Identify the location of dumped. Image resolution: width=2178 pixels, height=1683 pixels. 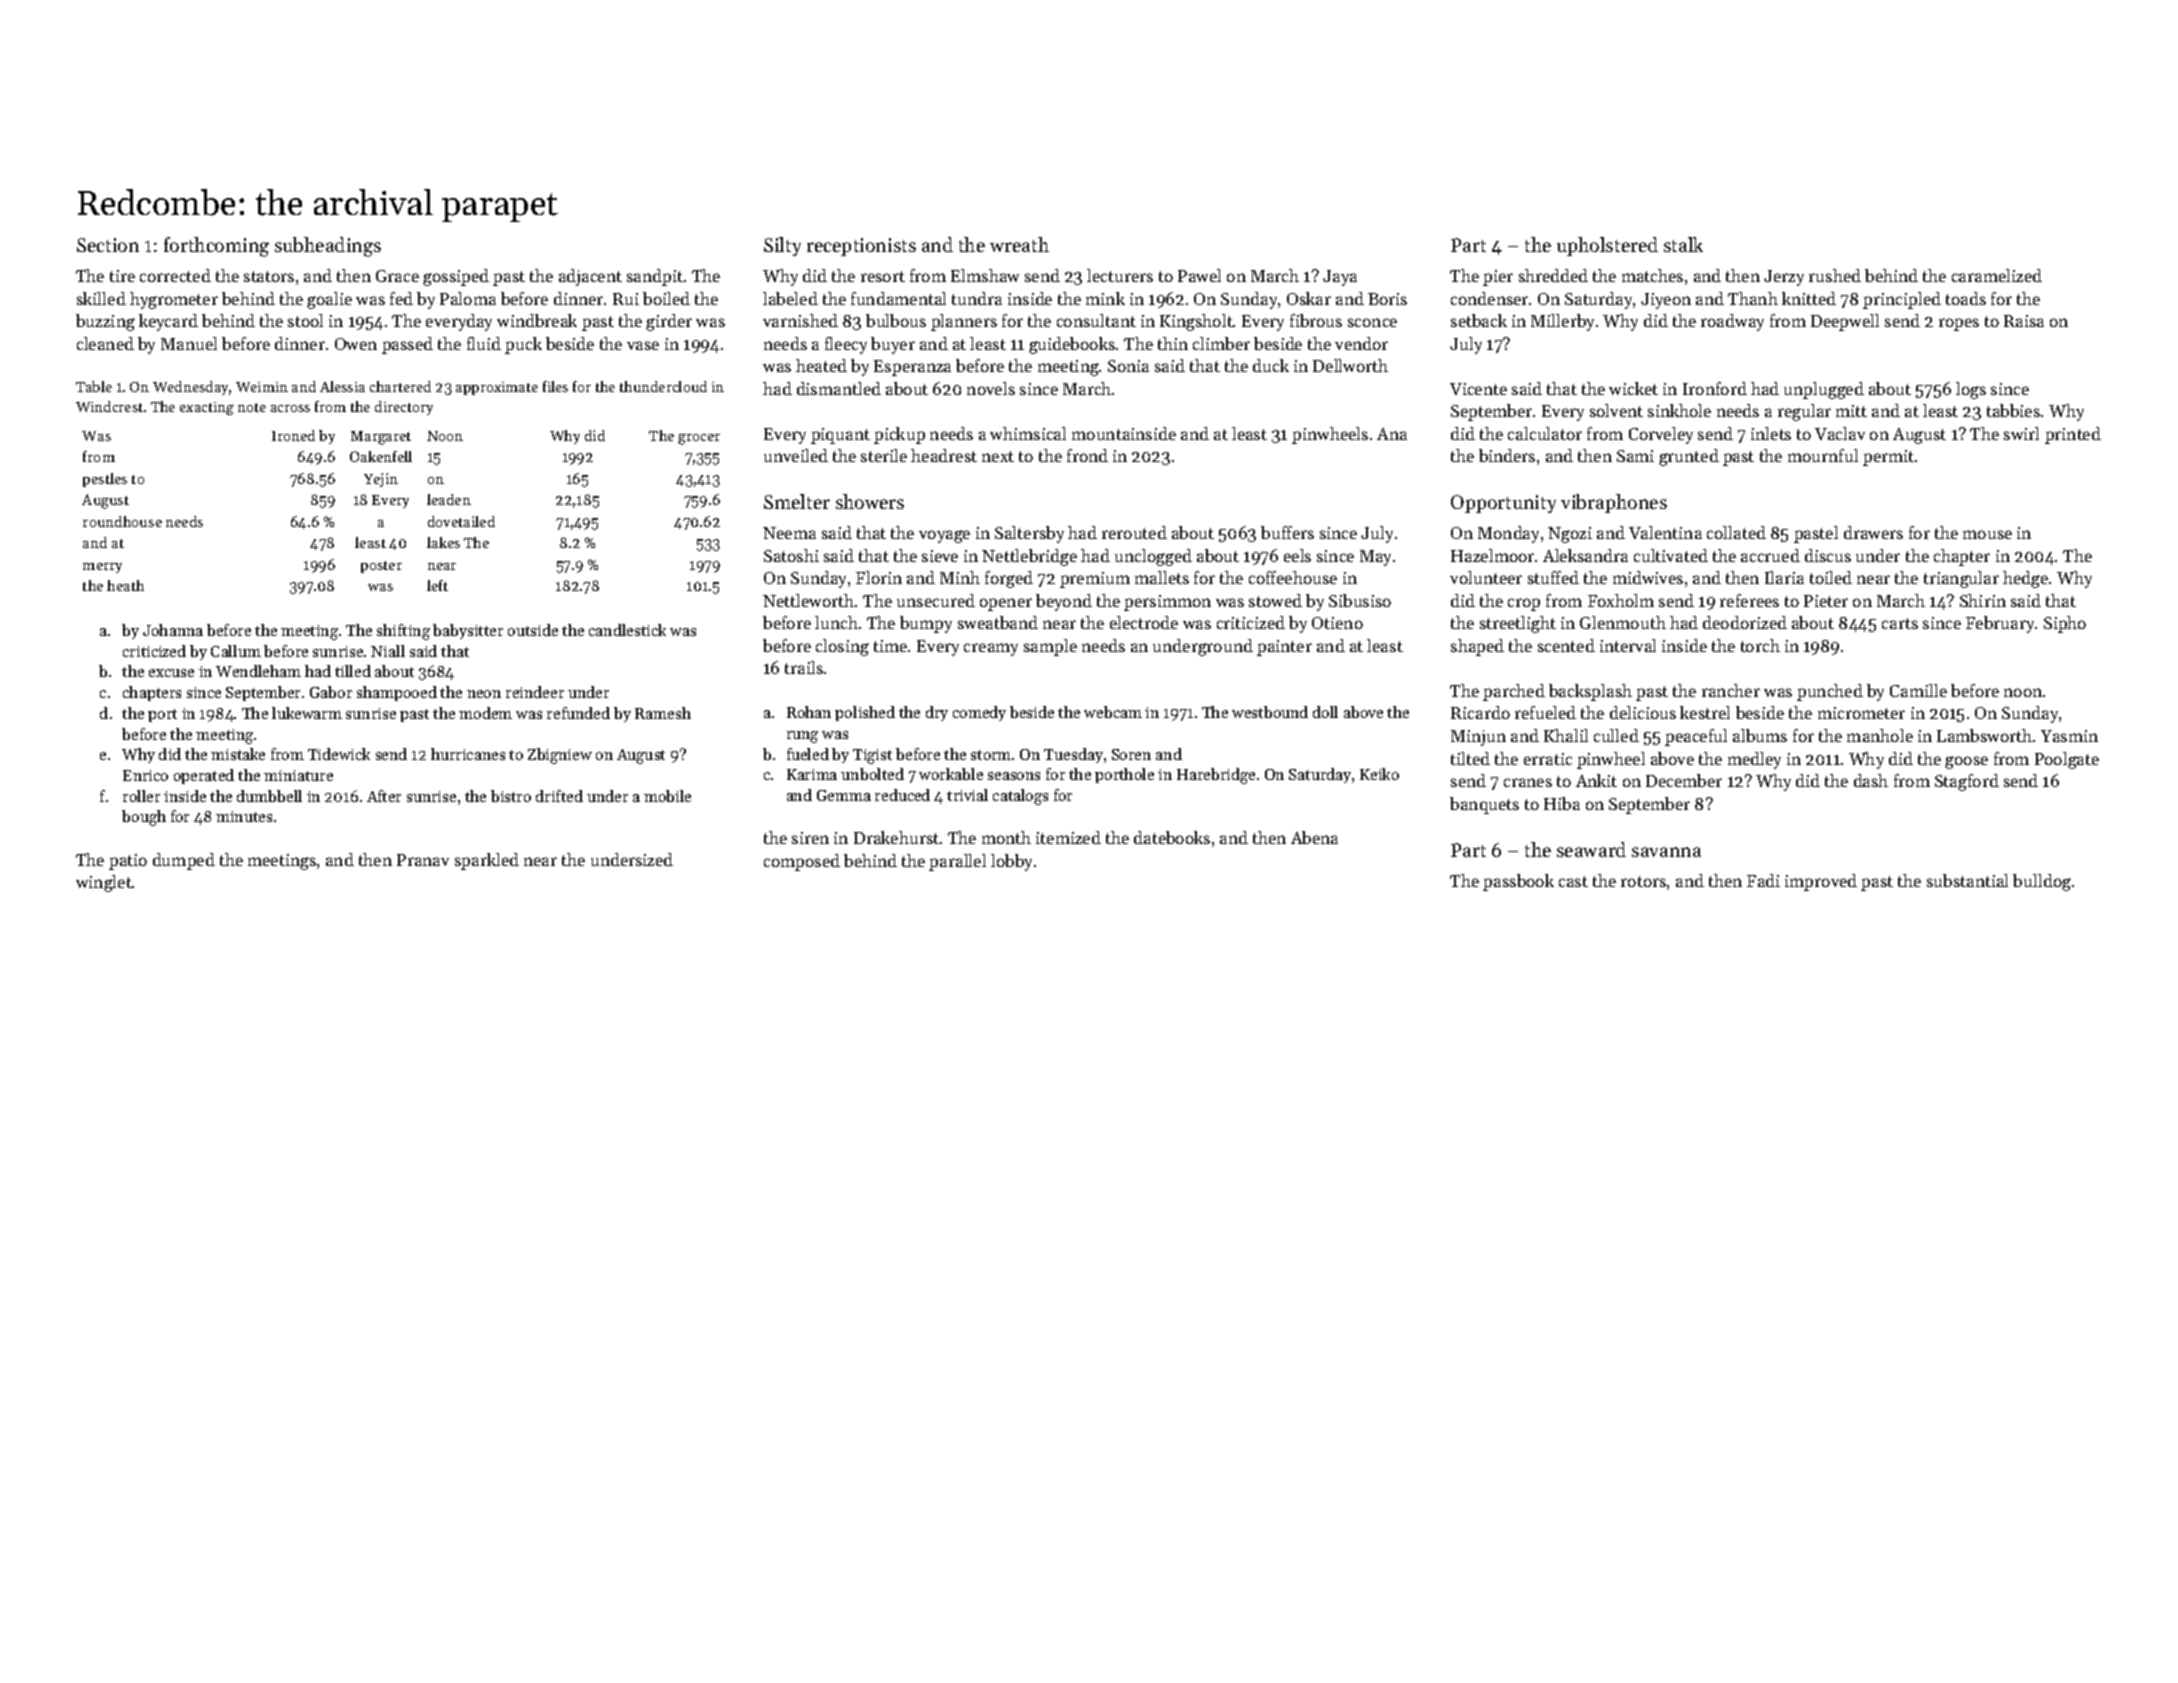
(184, 861).
